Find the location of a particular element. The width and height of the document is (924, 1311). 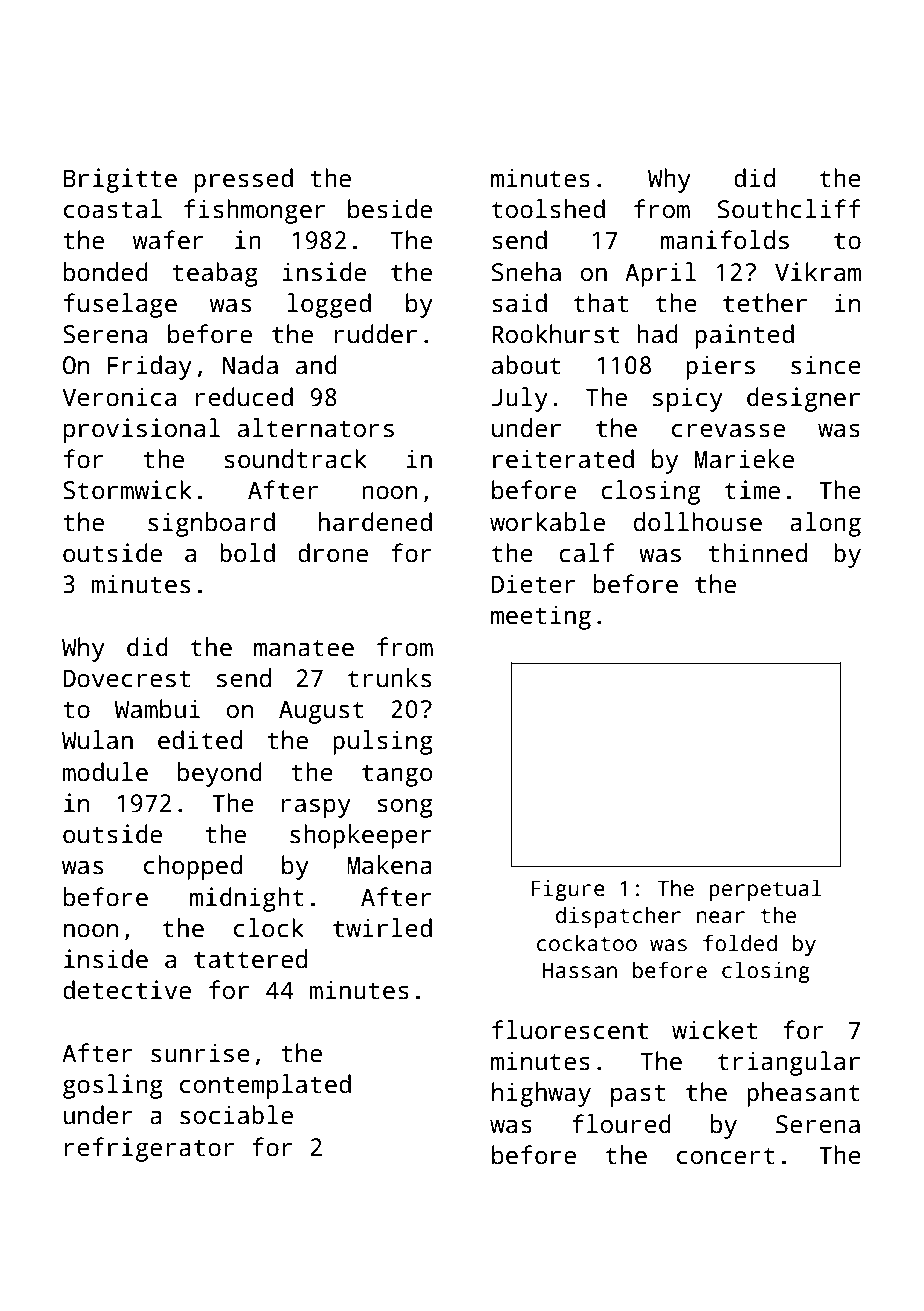

meeting is located at coordinates (541, 617).
